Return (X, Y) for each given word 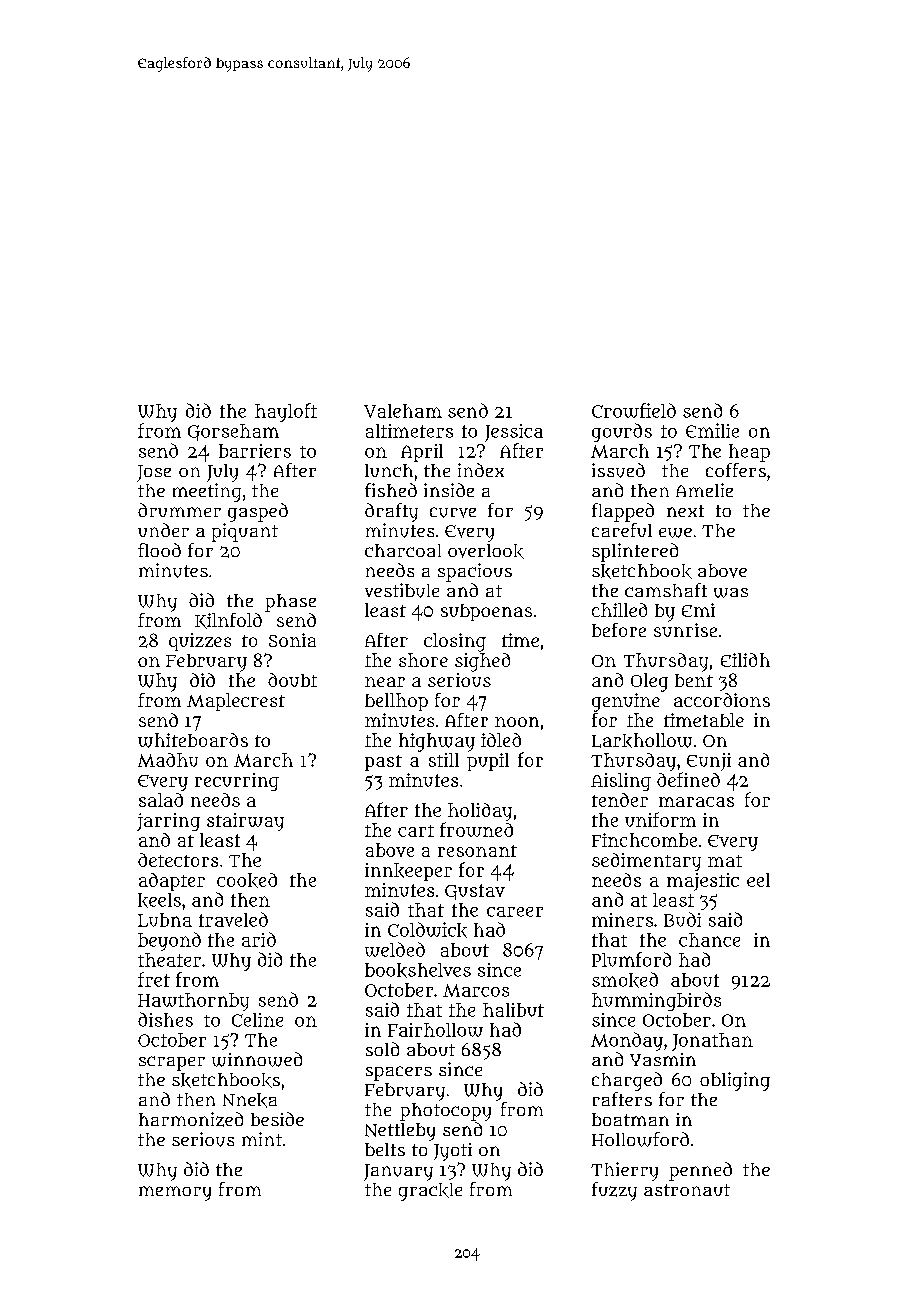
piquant (245, 532)
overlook (486, 551)
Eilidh (745, 660)
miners (622, 920)
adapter (172, 882)
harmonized (191, 1119)
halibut (513, 1010)
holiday (480, 812)
